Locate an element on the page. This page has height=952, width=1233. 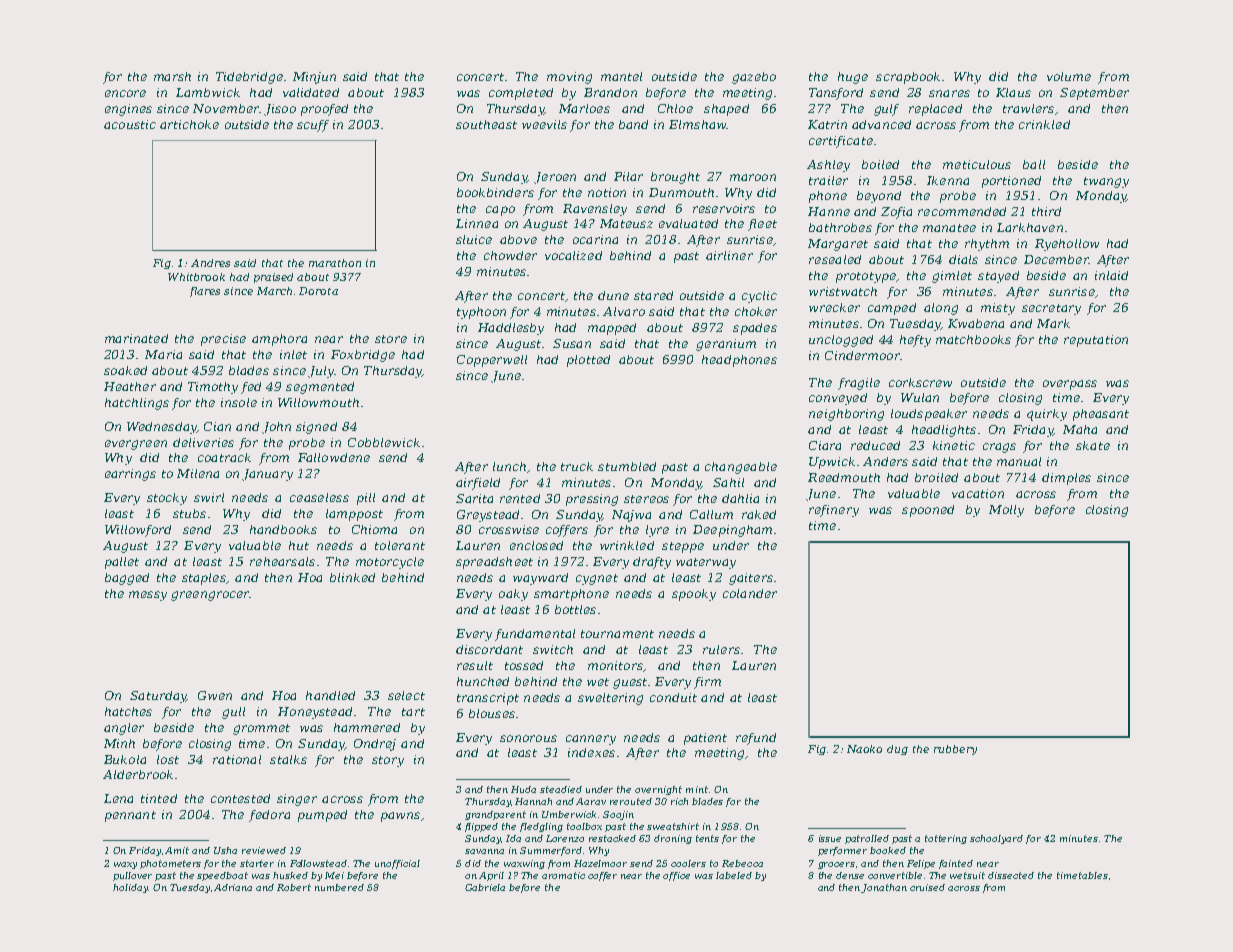
marathon is located at coordinates (335, 263).
